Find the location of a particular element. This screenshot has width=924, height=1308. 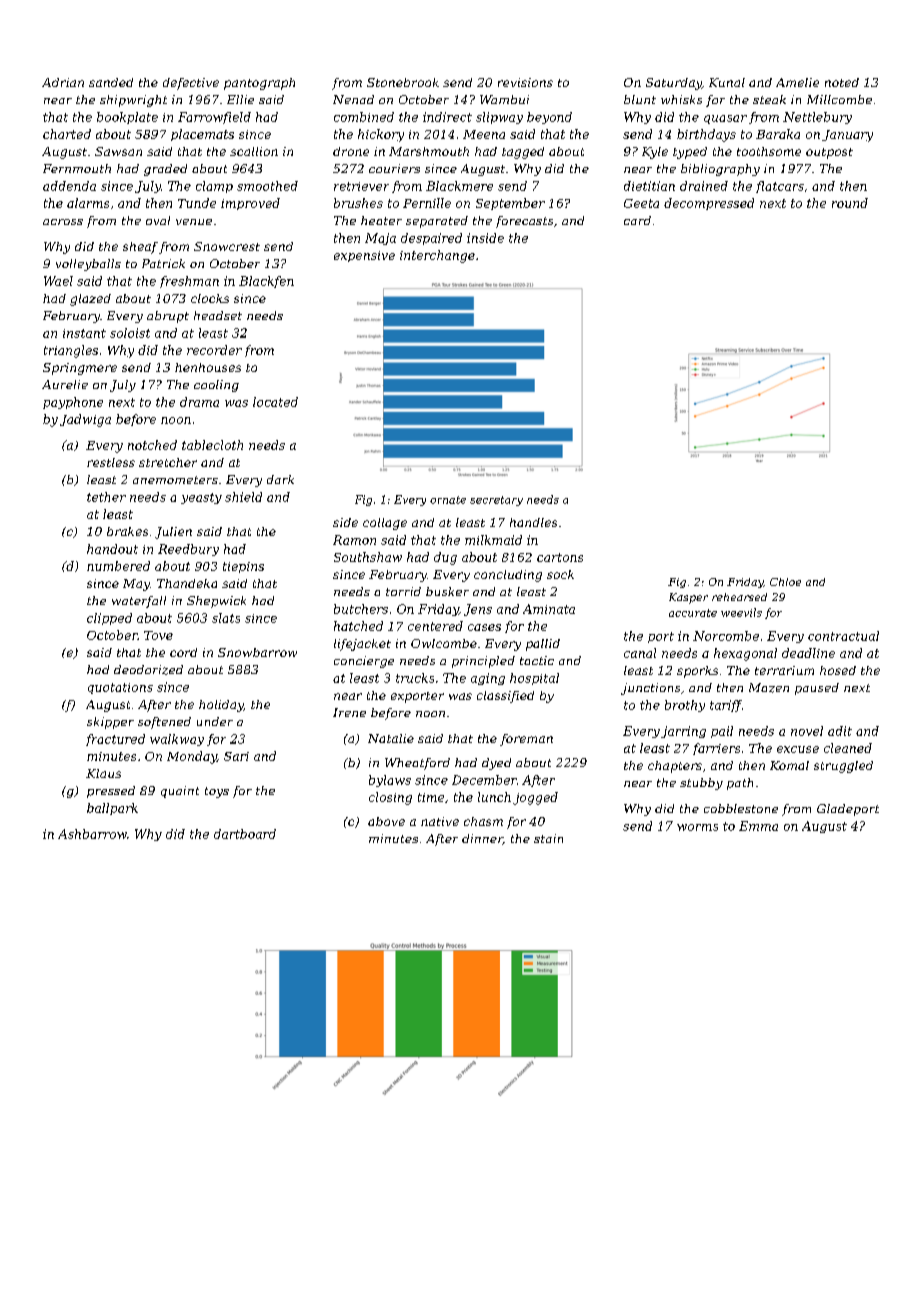

round is located at coordinates (850, 203).
